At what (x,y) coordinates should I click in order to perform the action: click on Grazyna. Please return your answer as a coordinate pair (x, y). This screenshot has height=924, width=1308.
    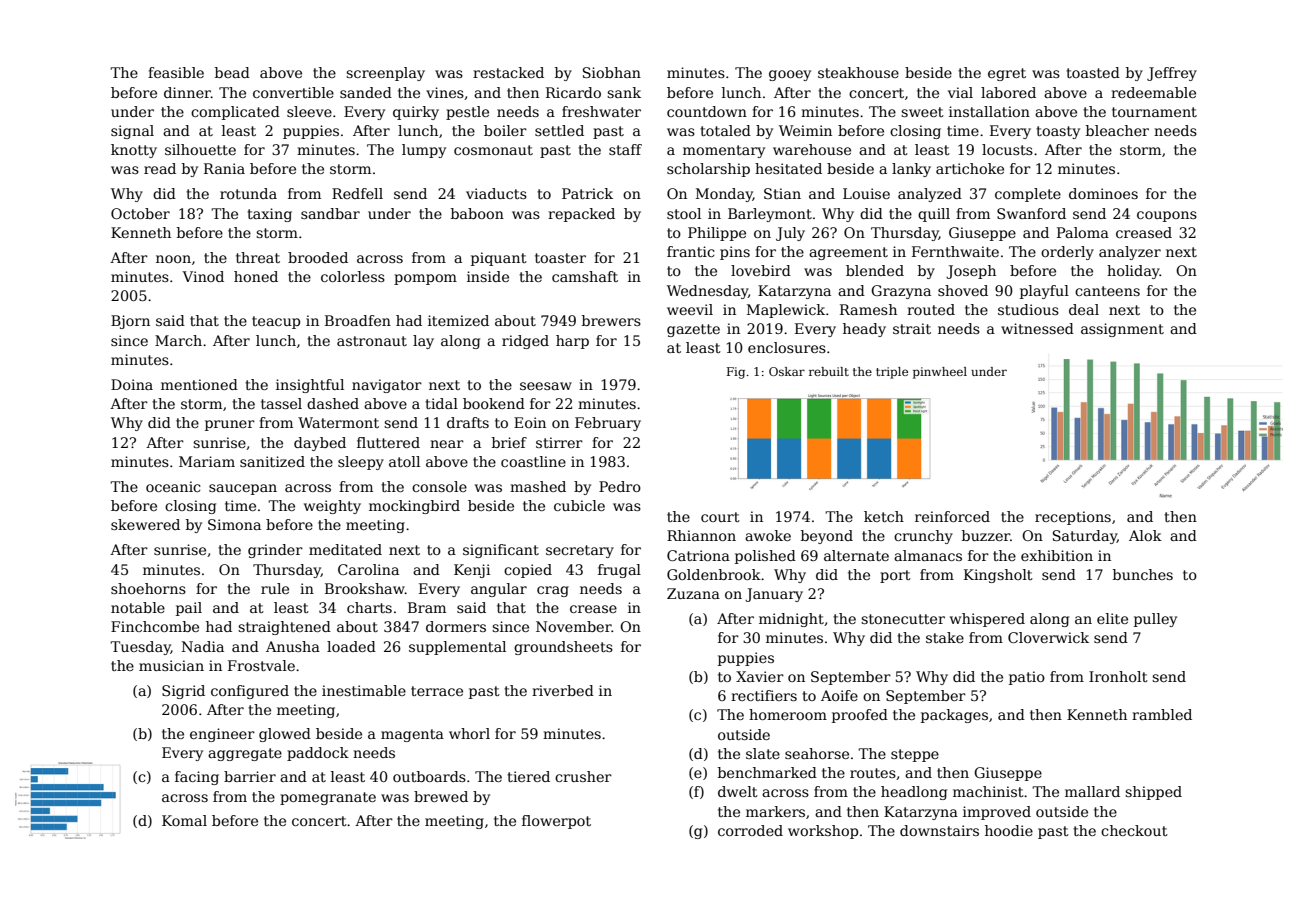
    Looking at the image, I should click on (901, 292).
